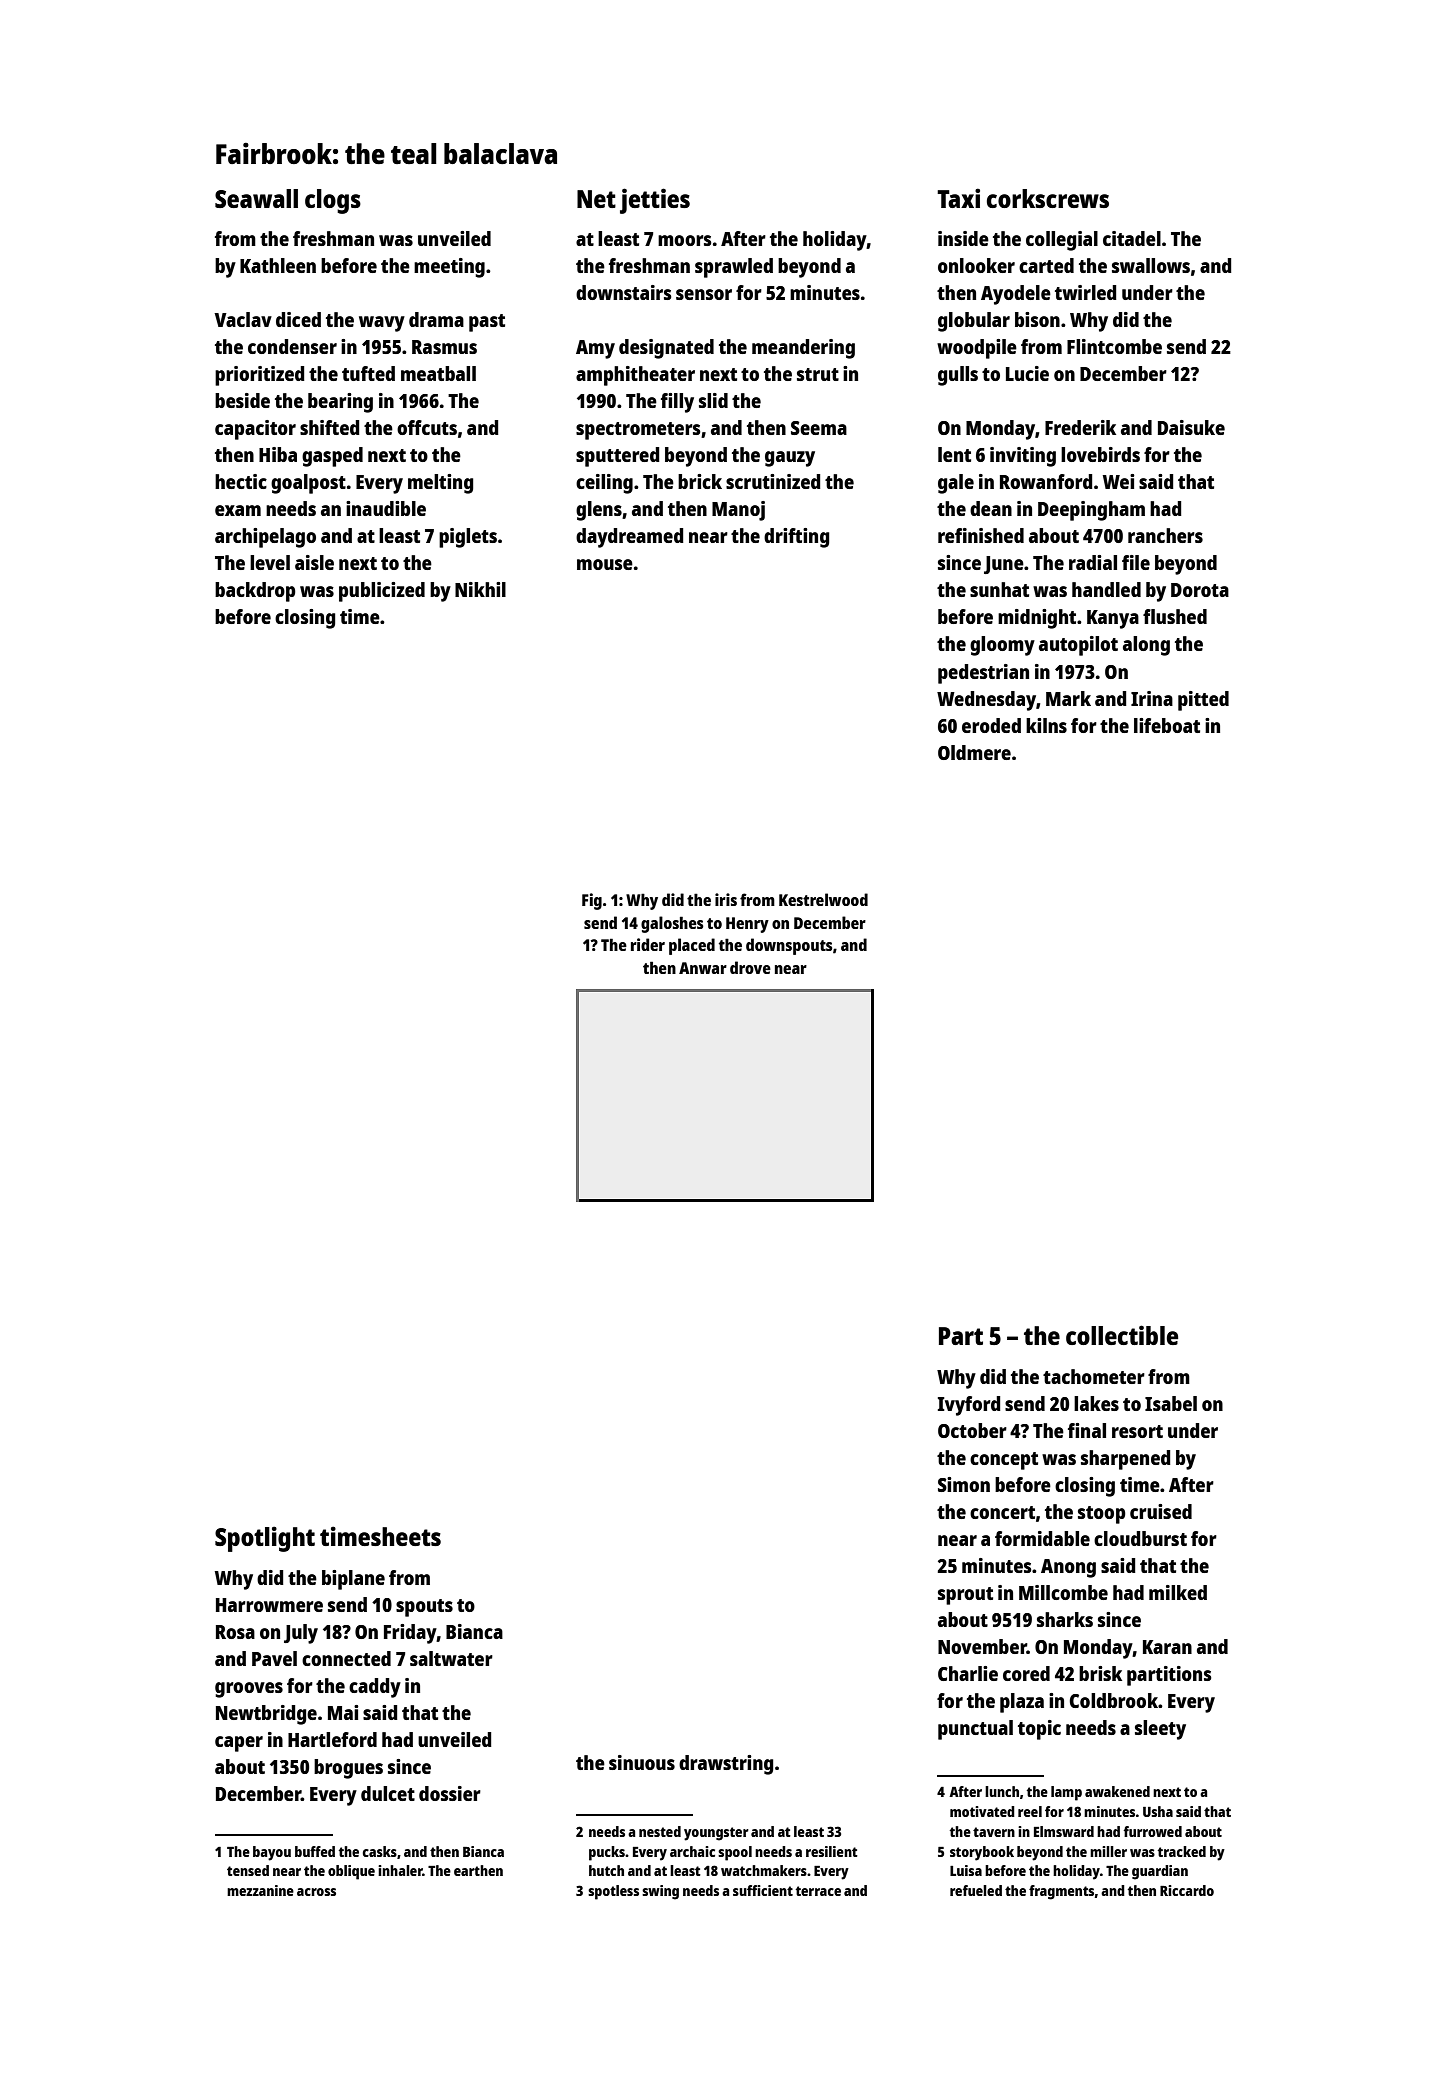 Image resolution: width=1450 pixels, height=2100 pixels. What do you see at coordinates (255, 592) in the page?
I see `backdrop` at bounding box center [255, 592].
